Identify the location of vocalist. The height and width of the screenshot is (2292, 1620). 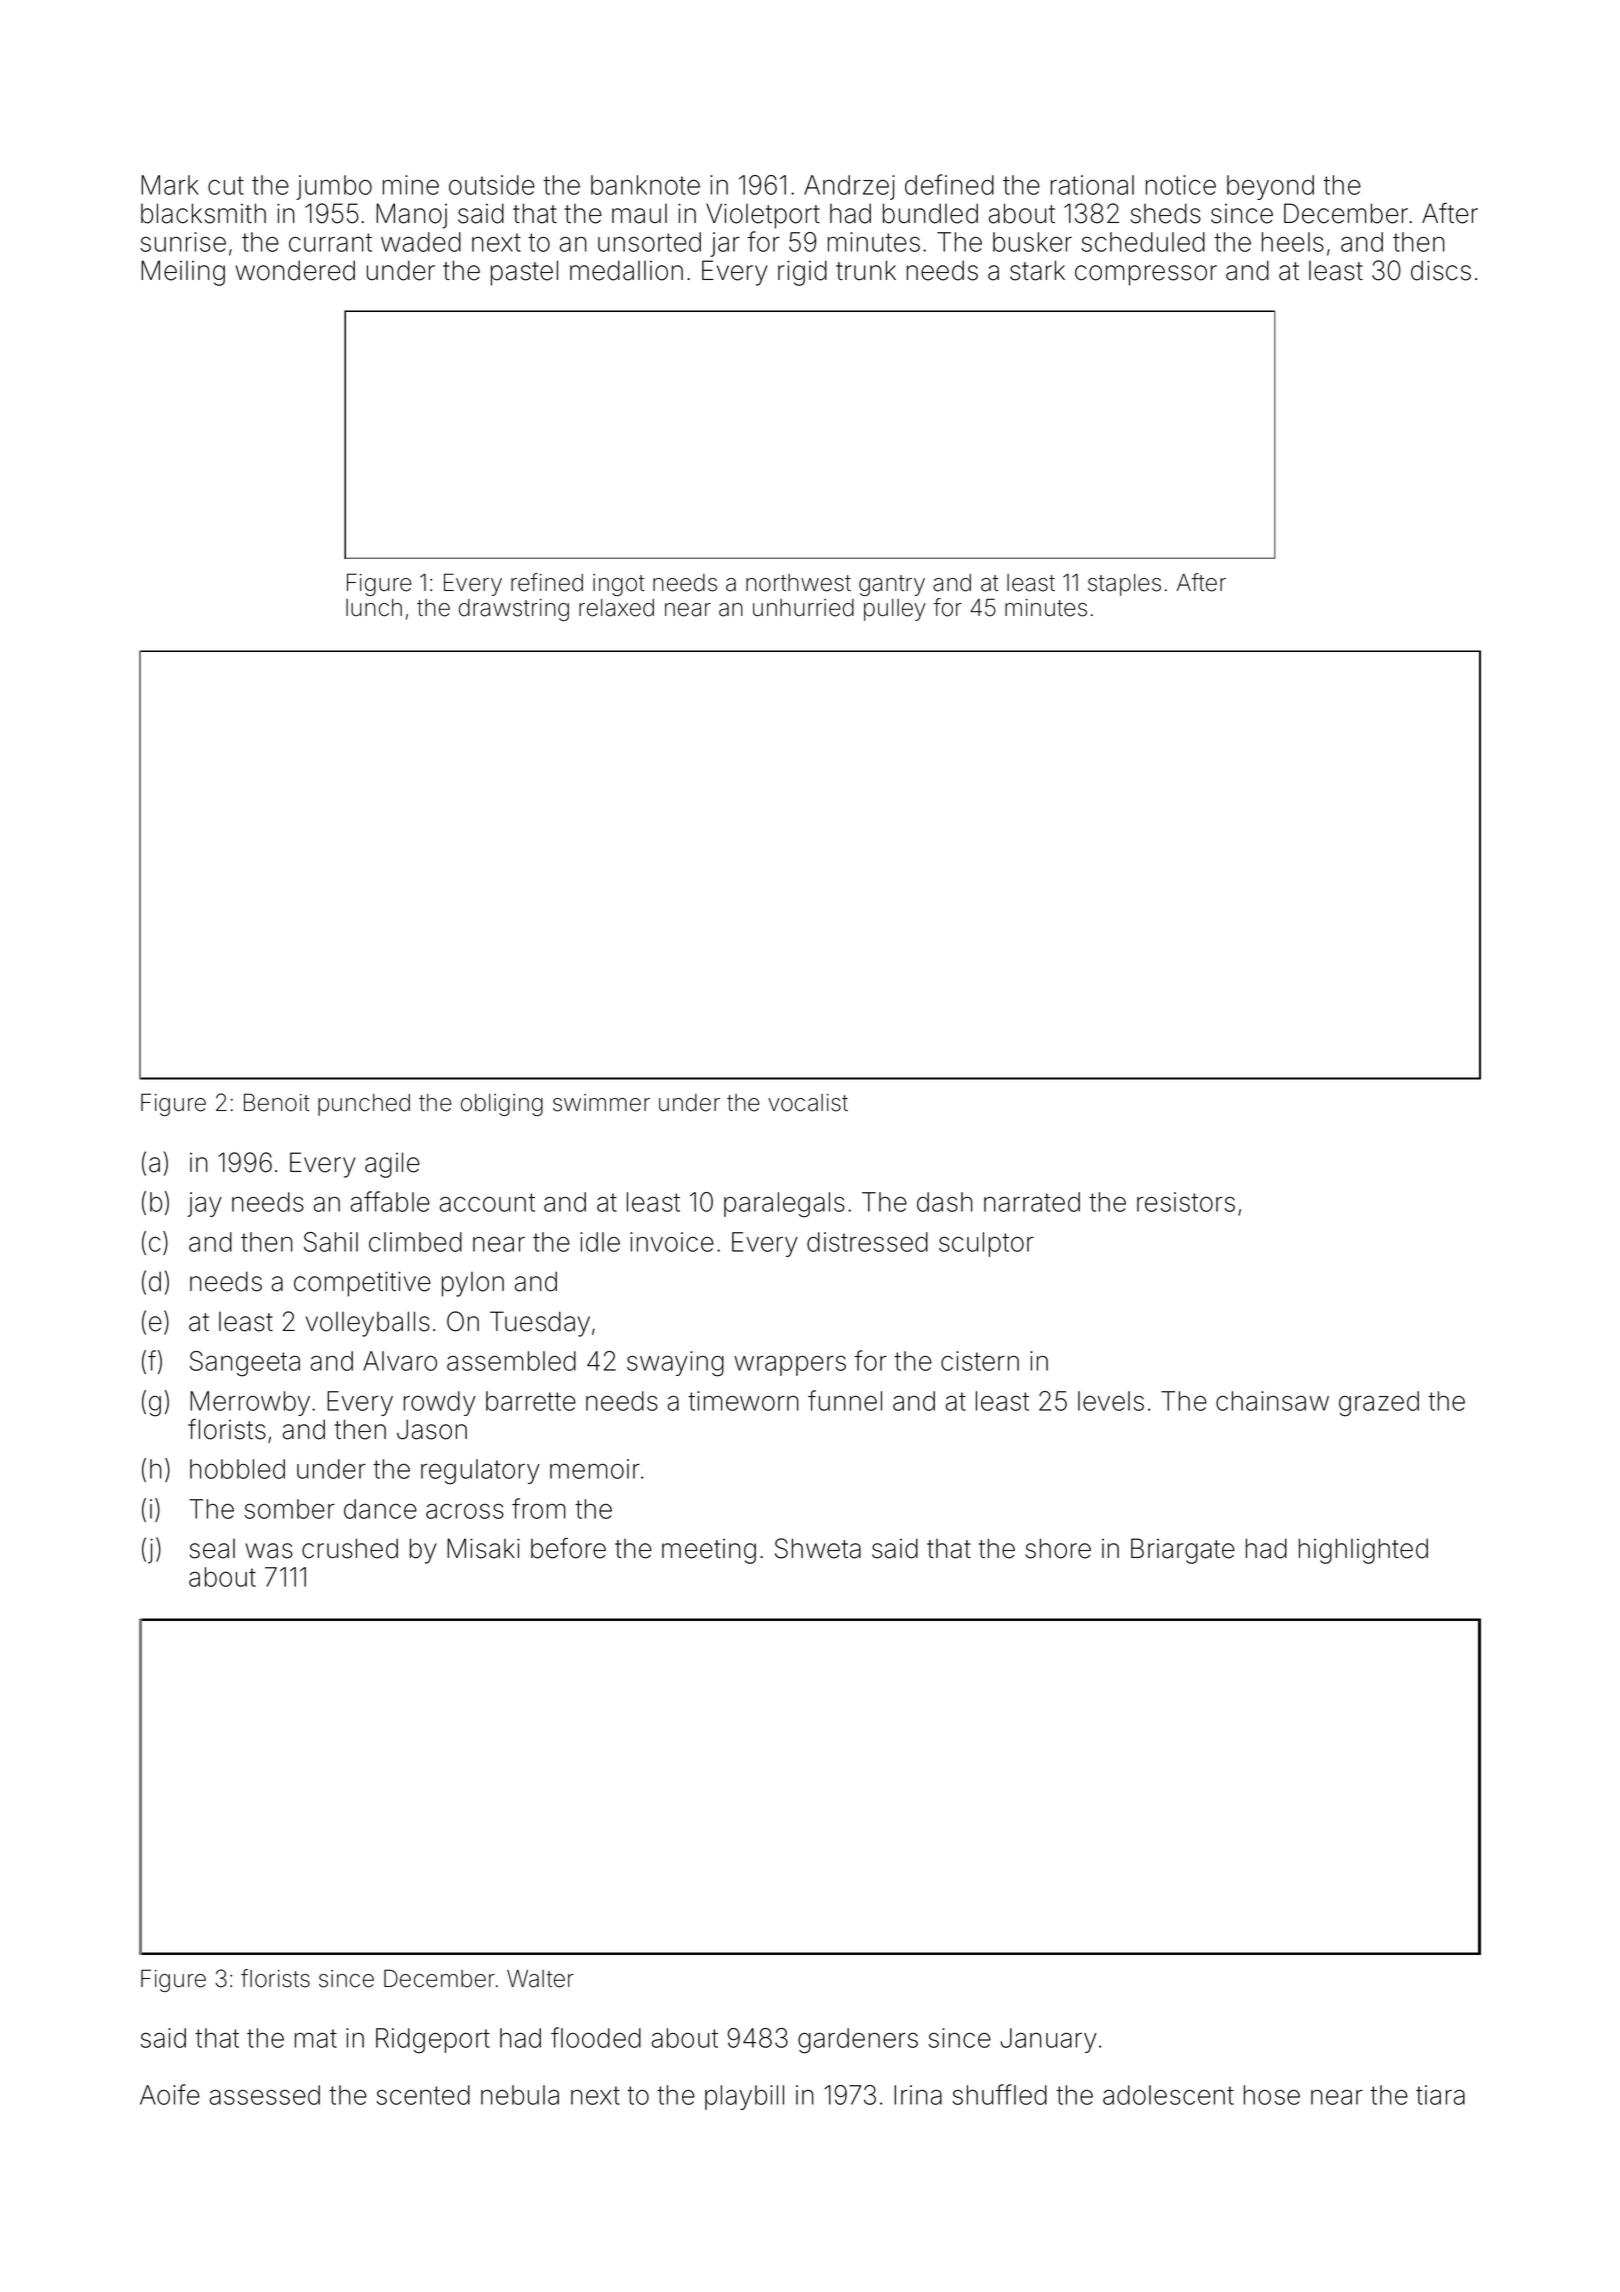
(808, 1103).
